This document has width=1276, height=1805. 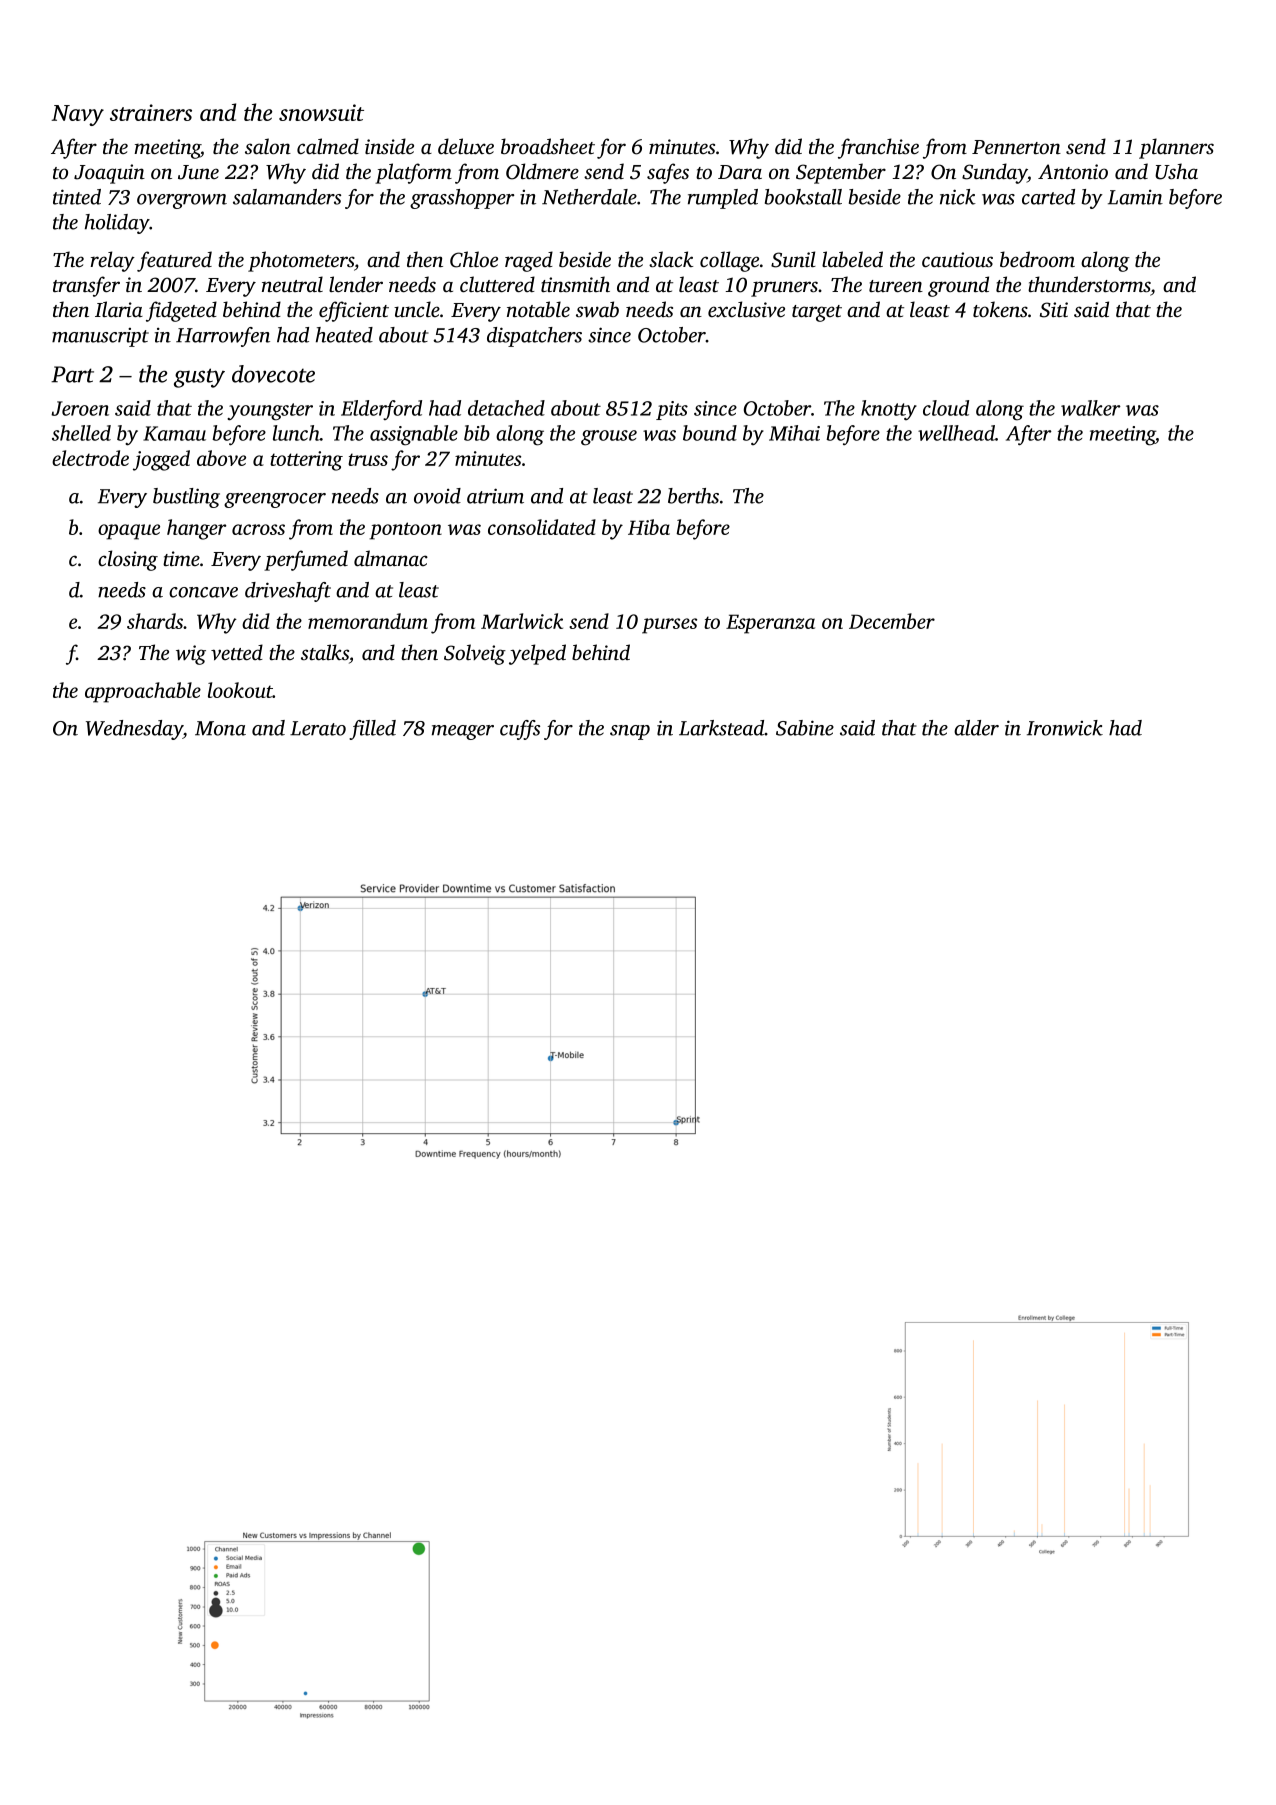 I want to click on salamanders, so click(x=287, y=197).
